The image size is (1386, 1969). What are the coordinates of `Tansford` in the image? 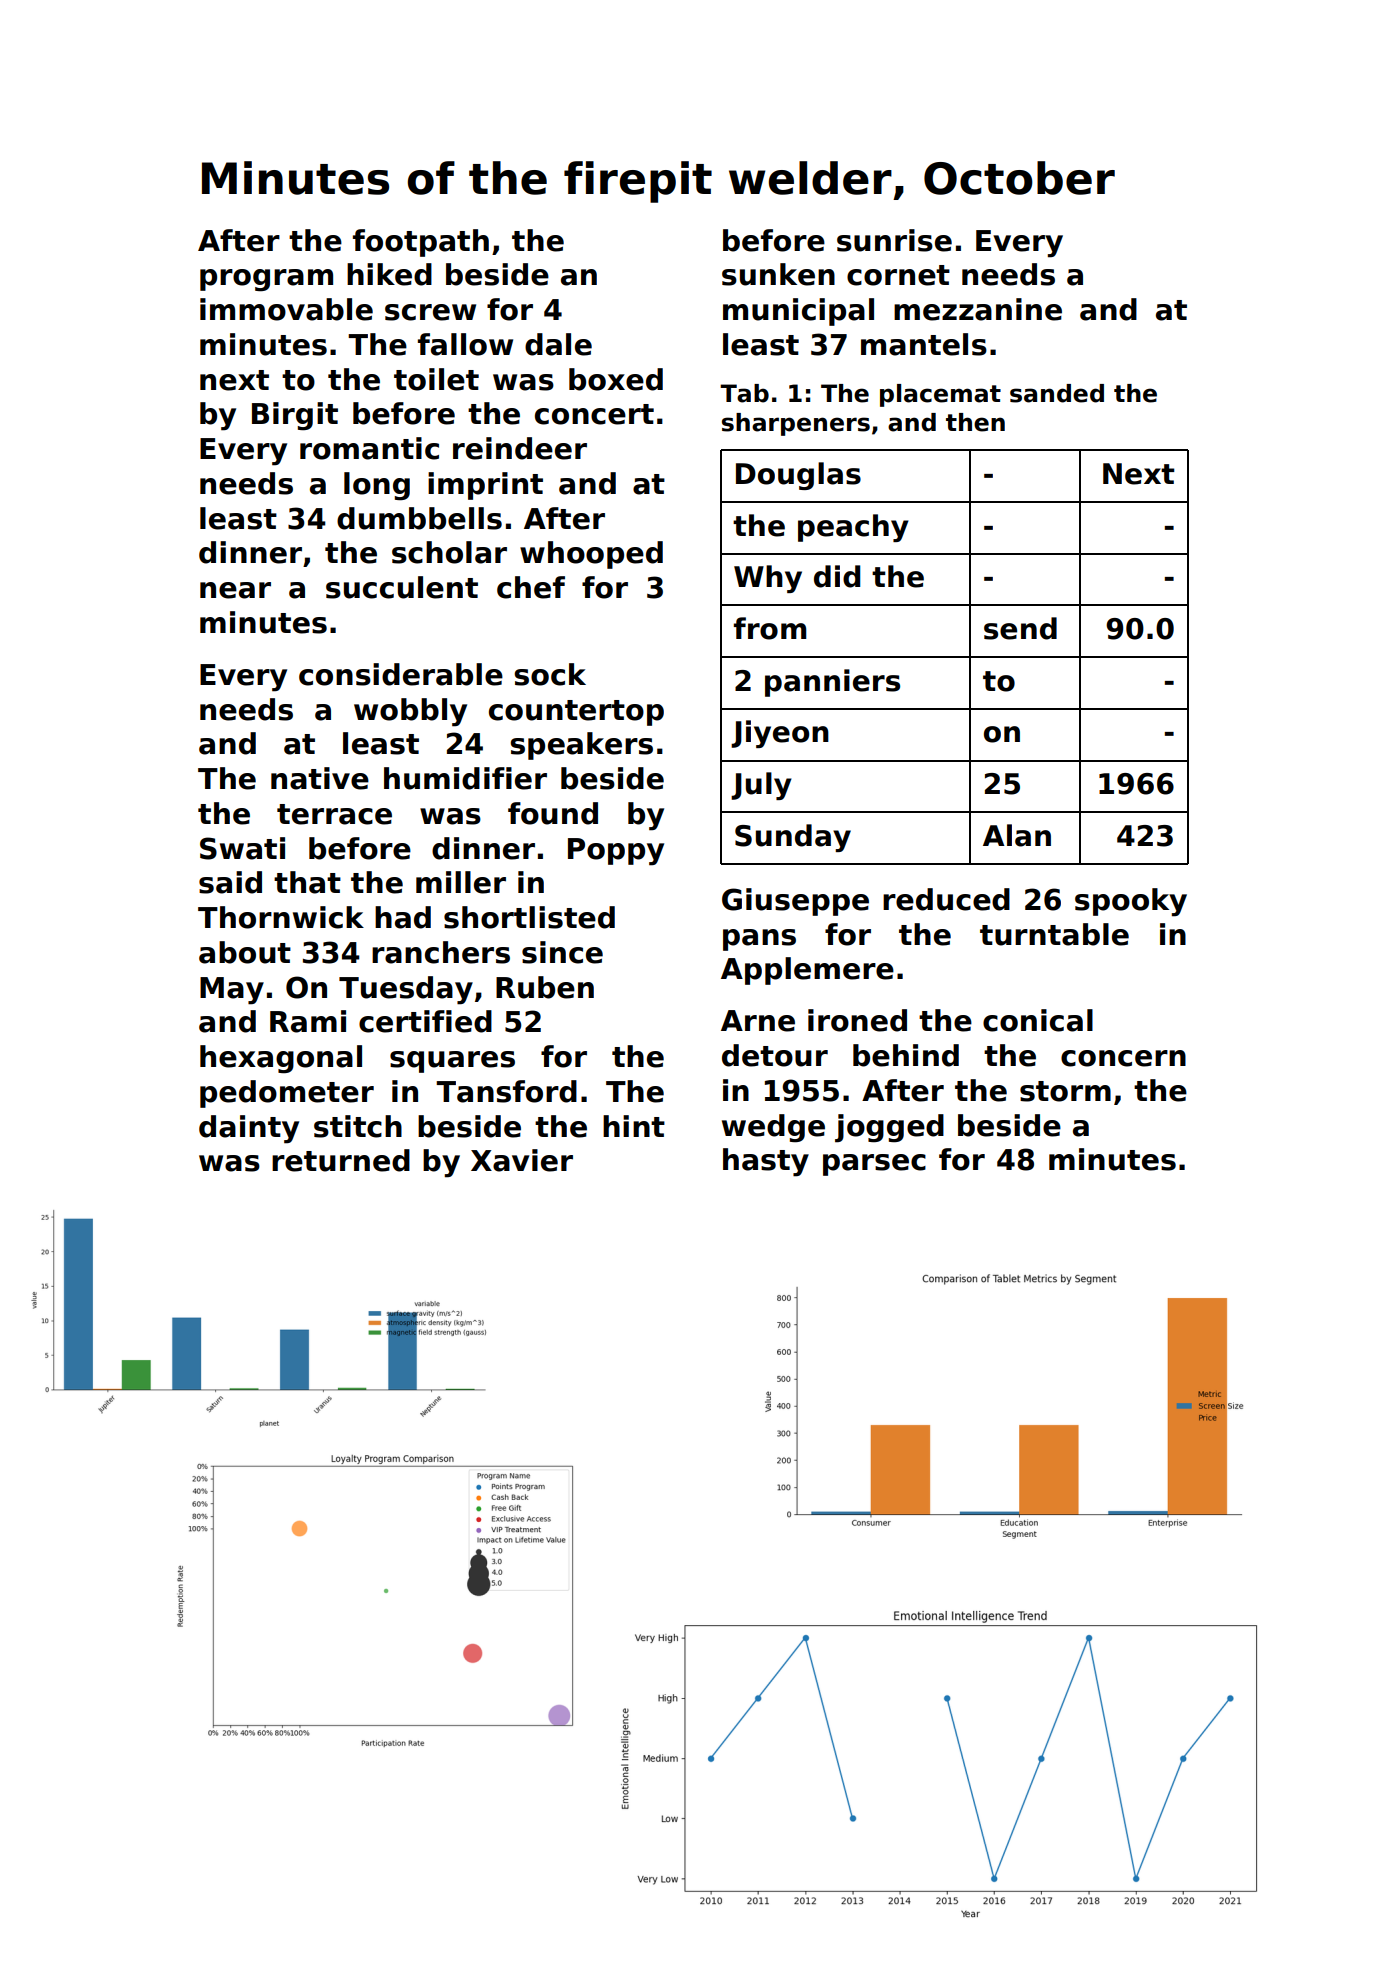 It's located at (506, 1091).
